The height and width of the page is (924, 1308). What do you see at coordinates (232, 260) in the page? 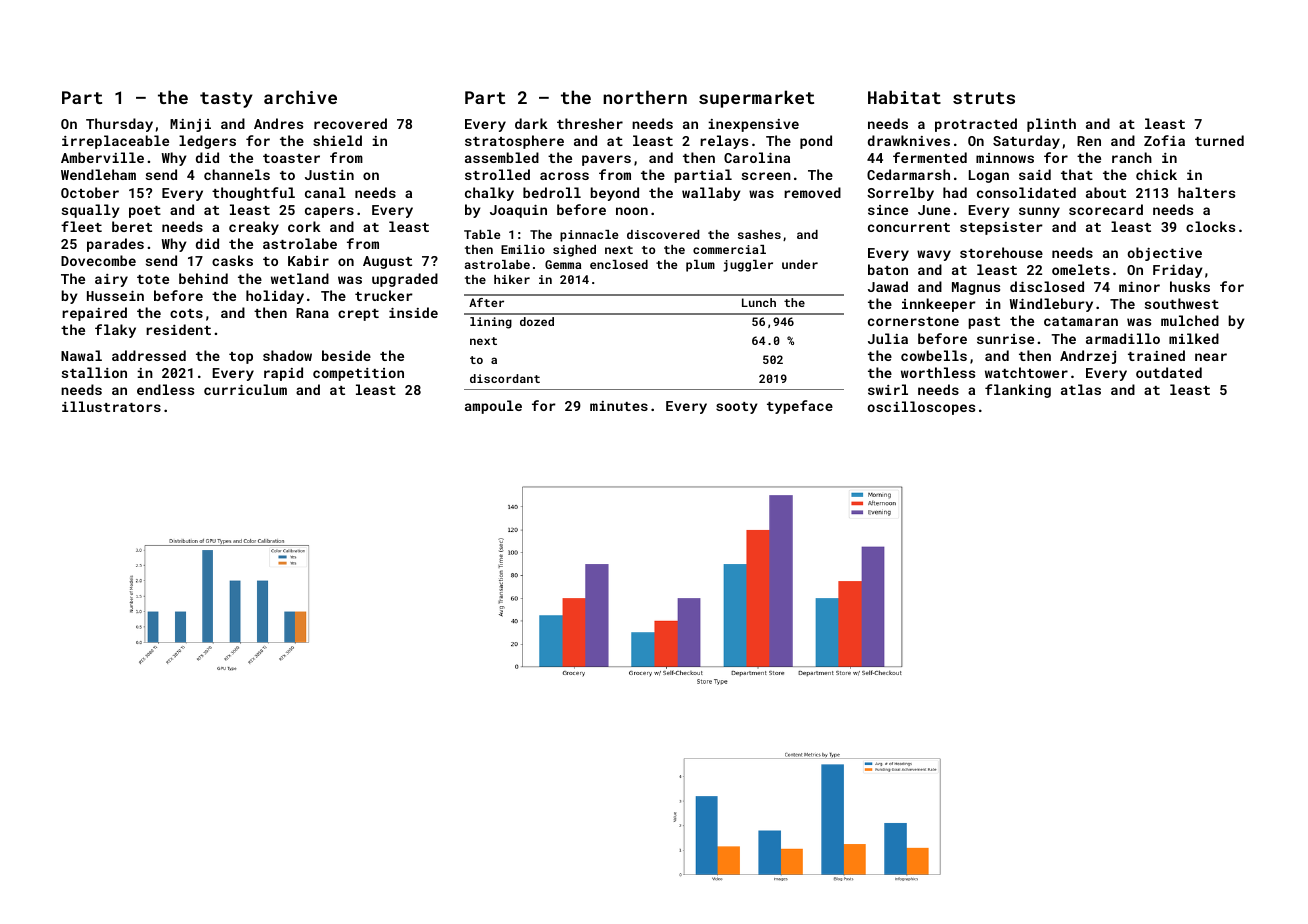
I see `casks` at bounding box center [232, 260].
